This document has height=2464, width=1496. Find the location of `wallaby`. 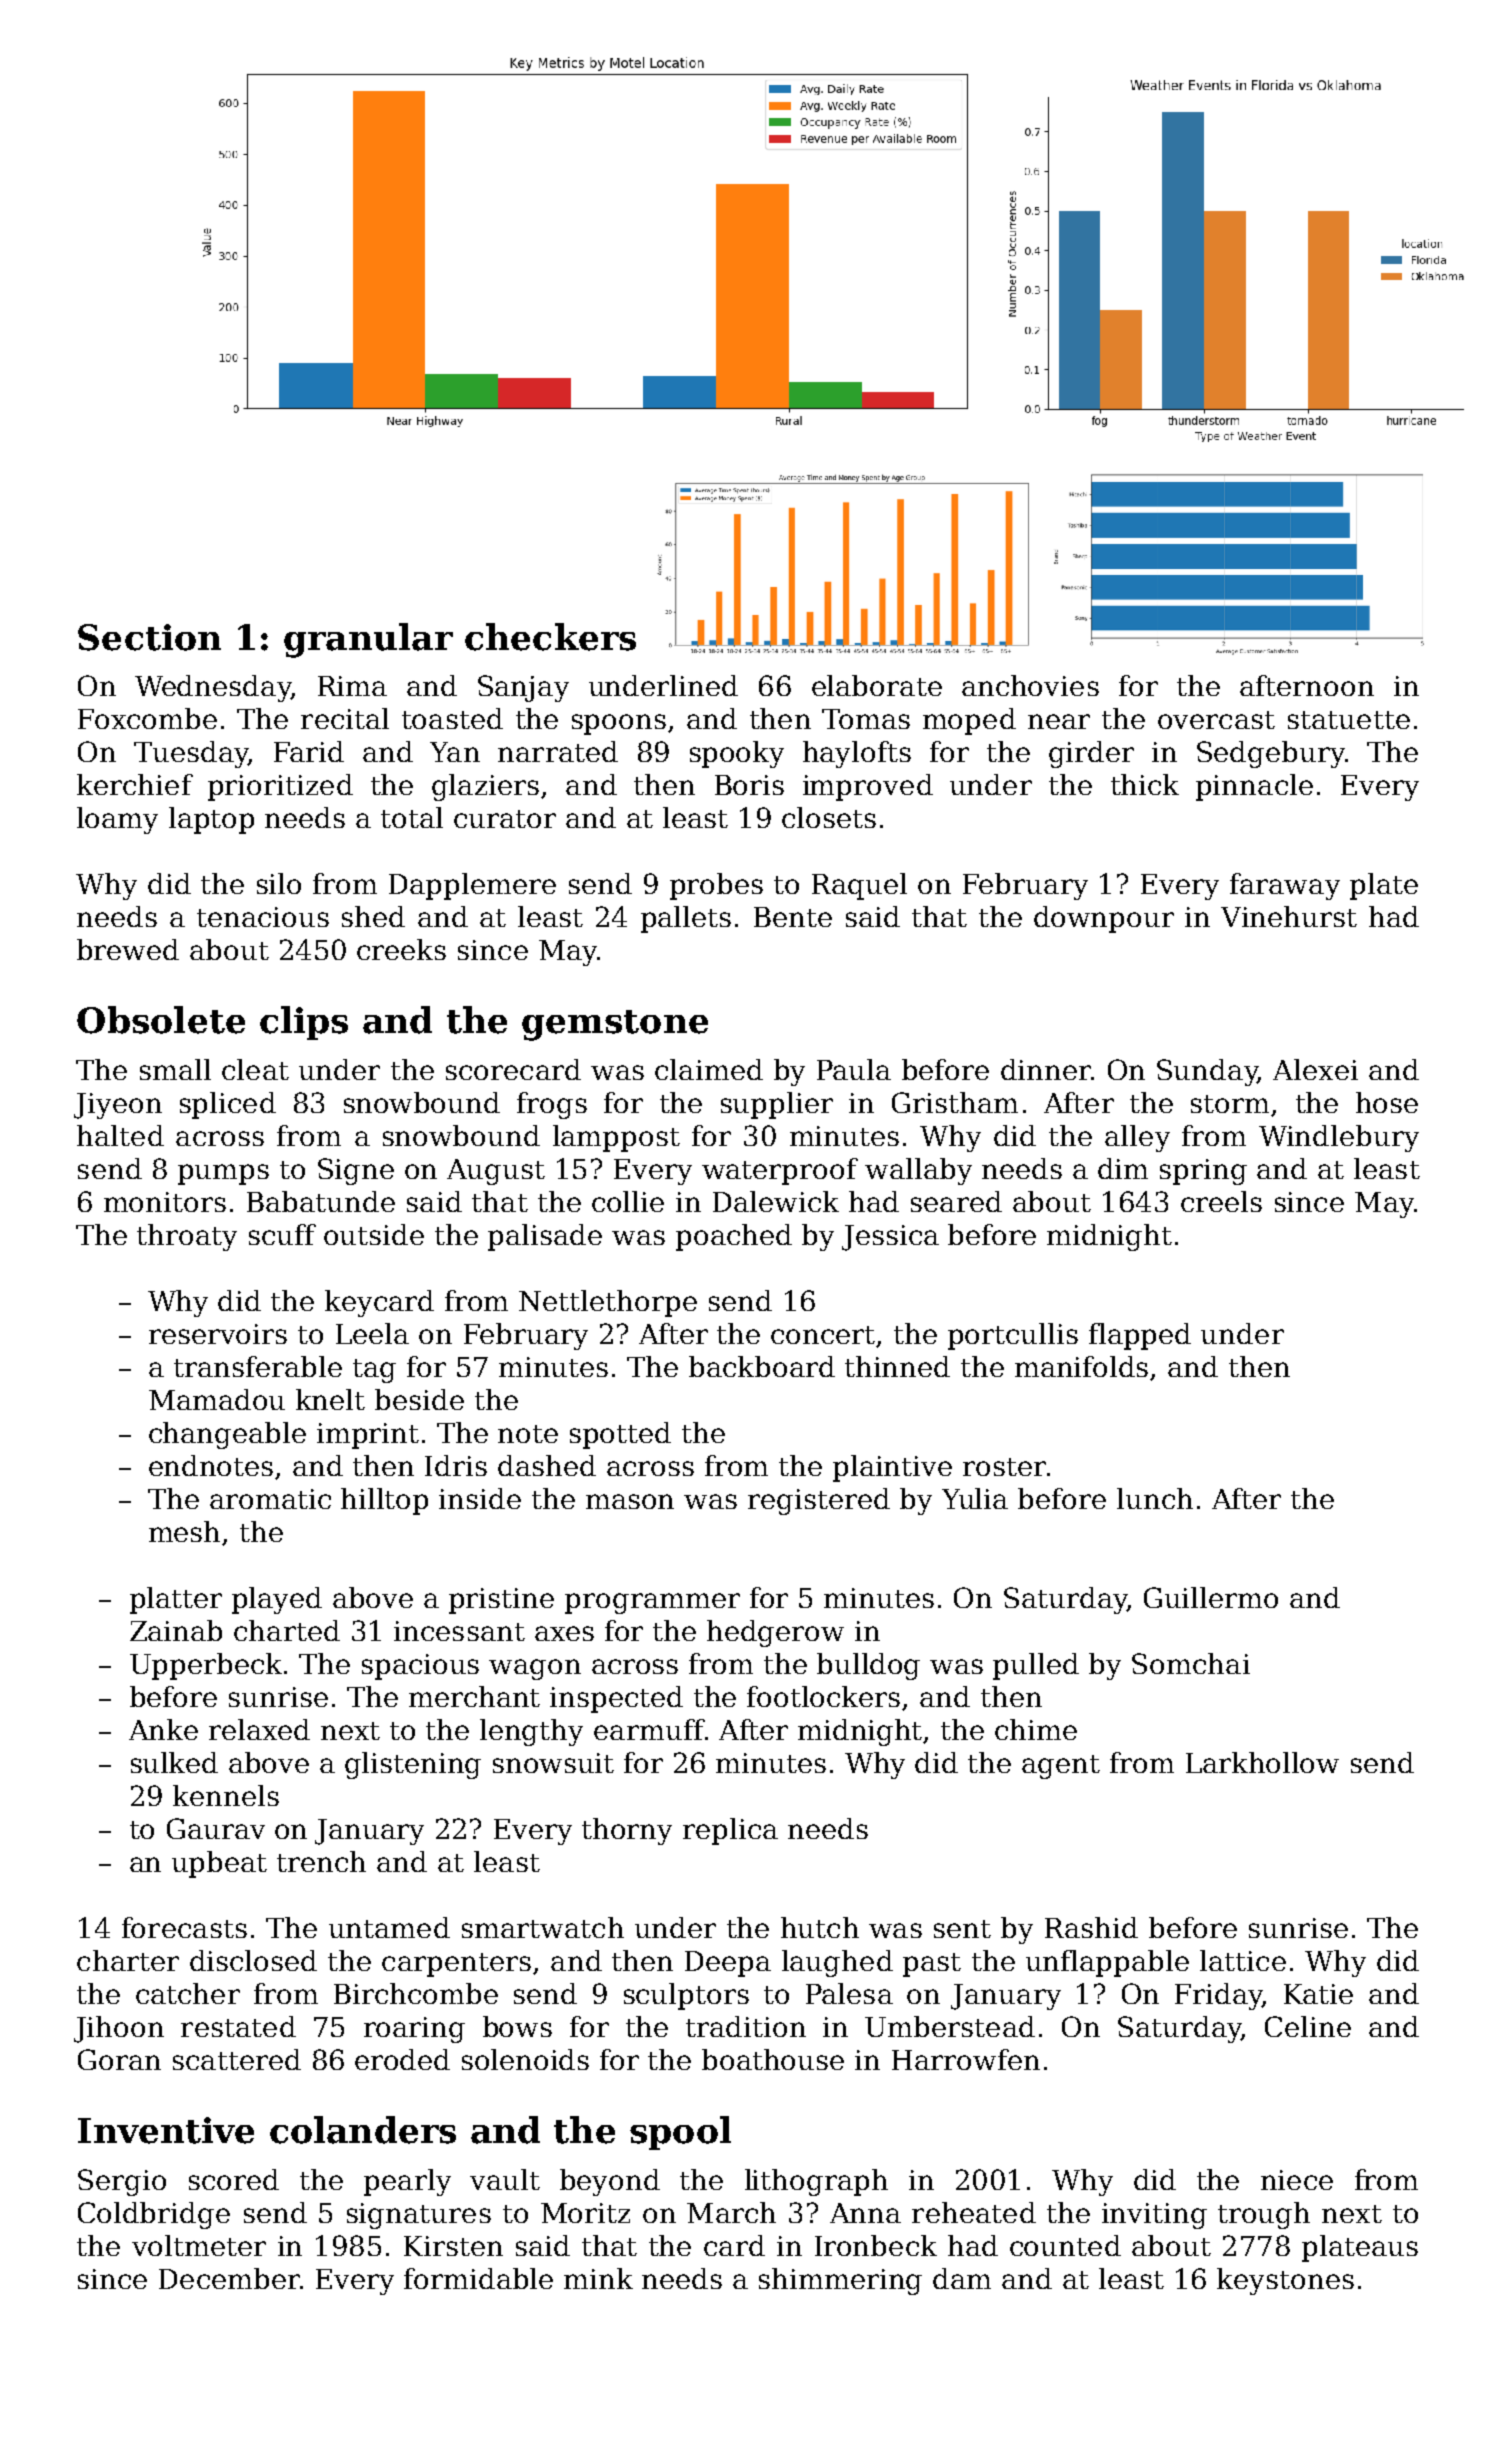

wallaby is located at coordinates (918, 1171).
